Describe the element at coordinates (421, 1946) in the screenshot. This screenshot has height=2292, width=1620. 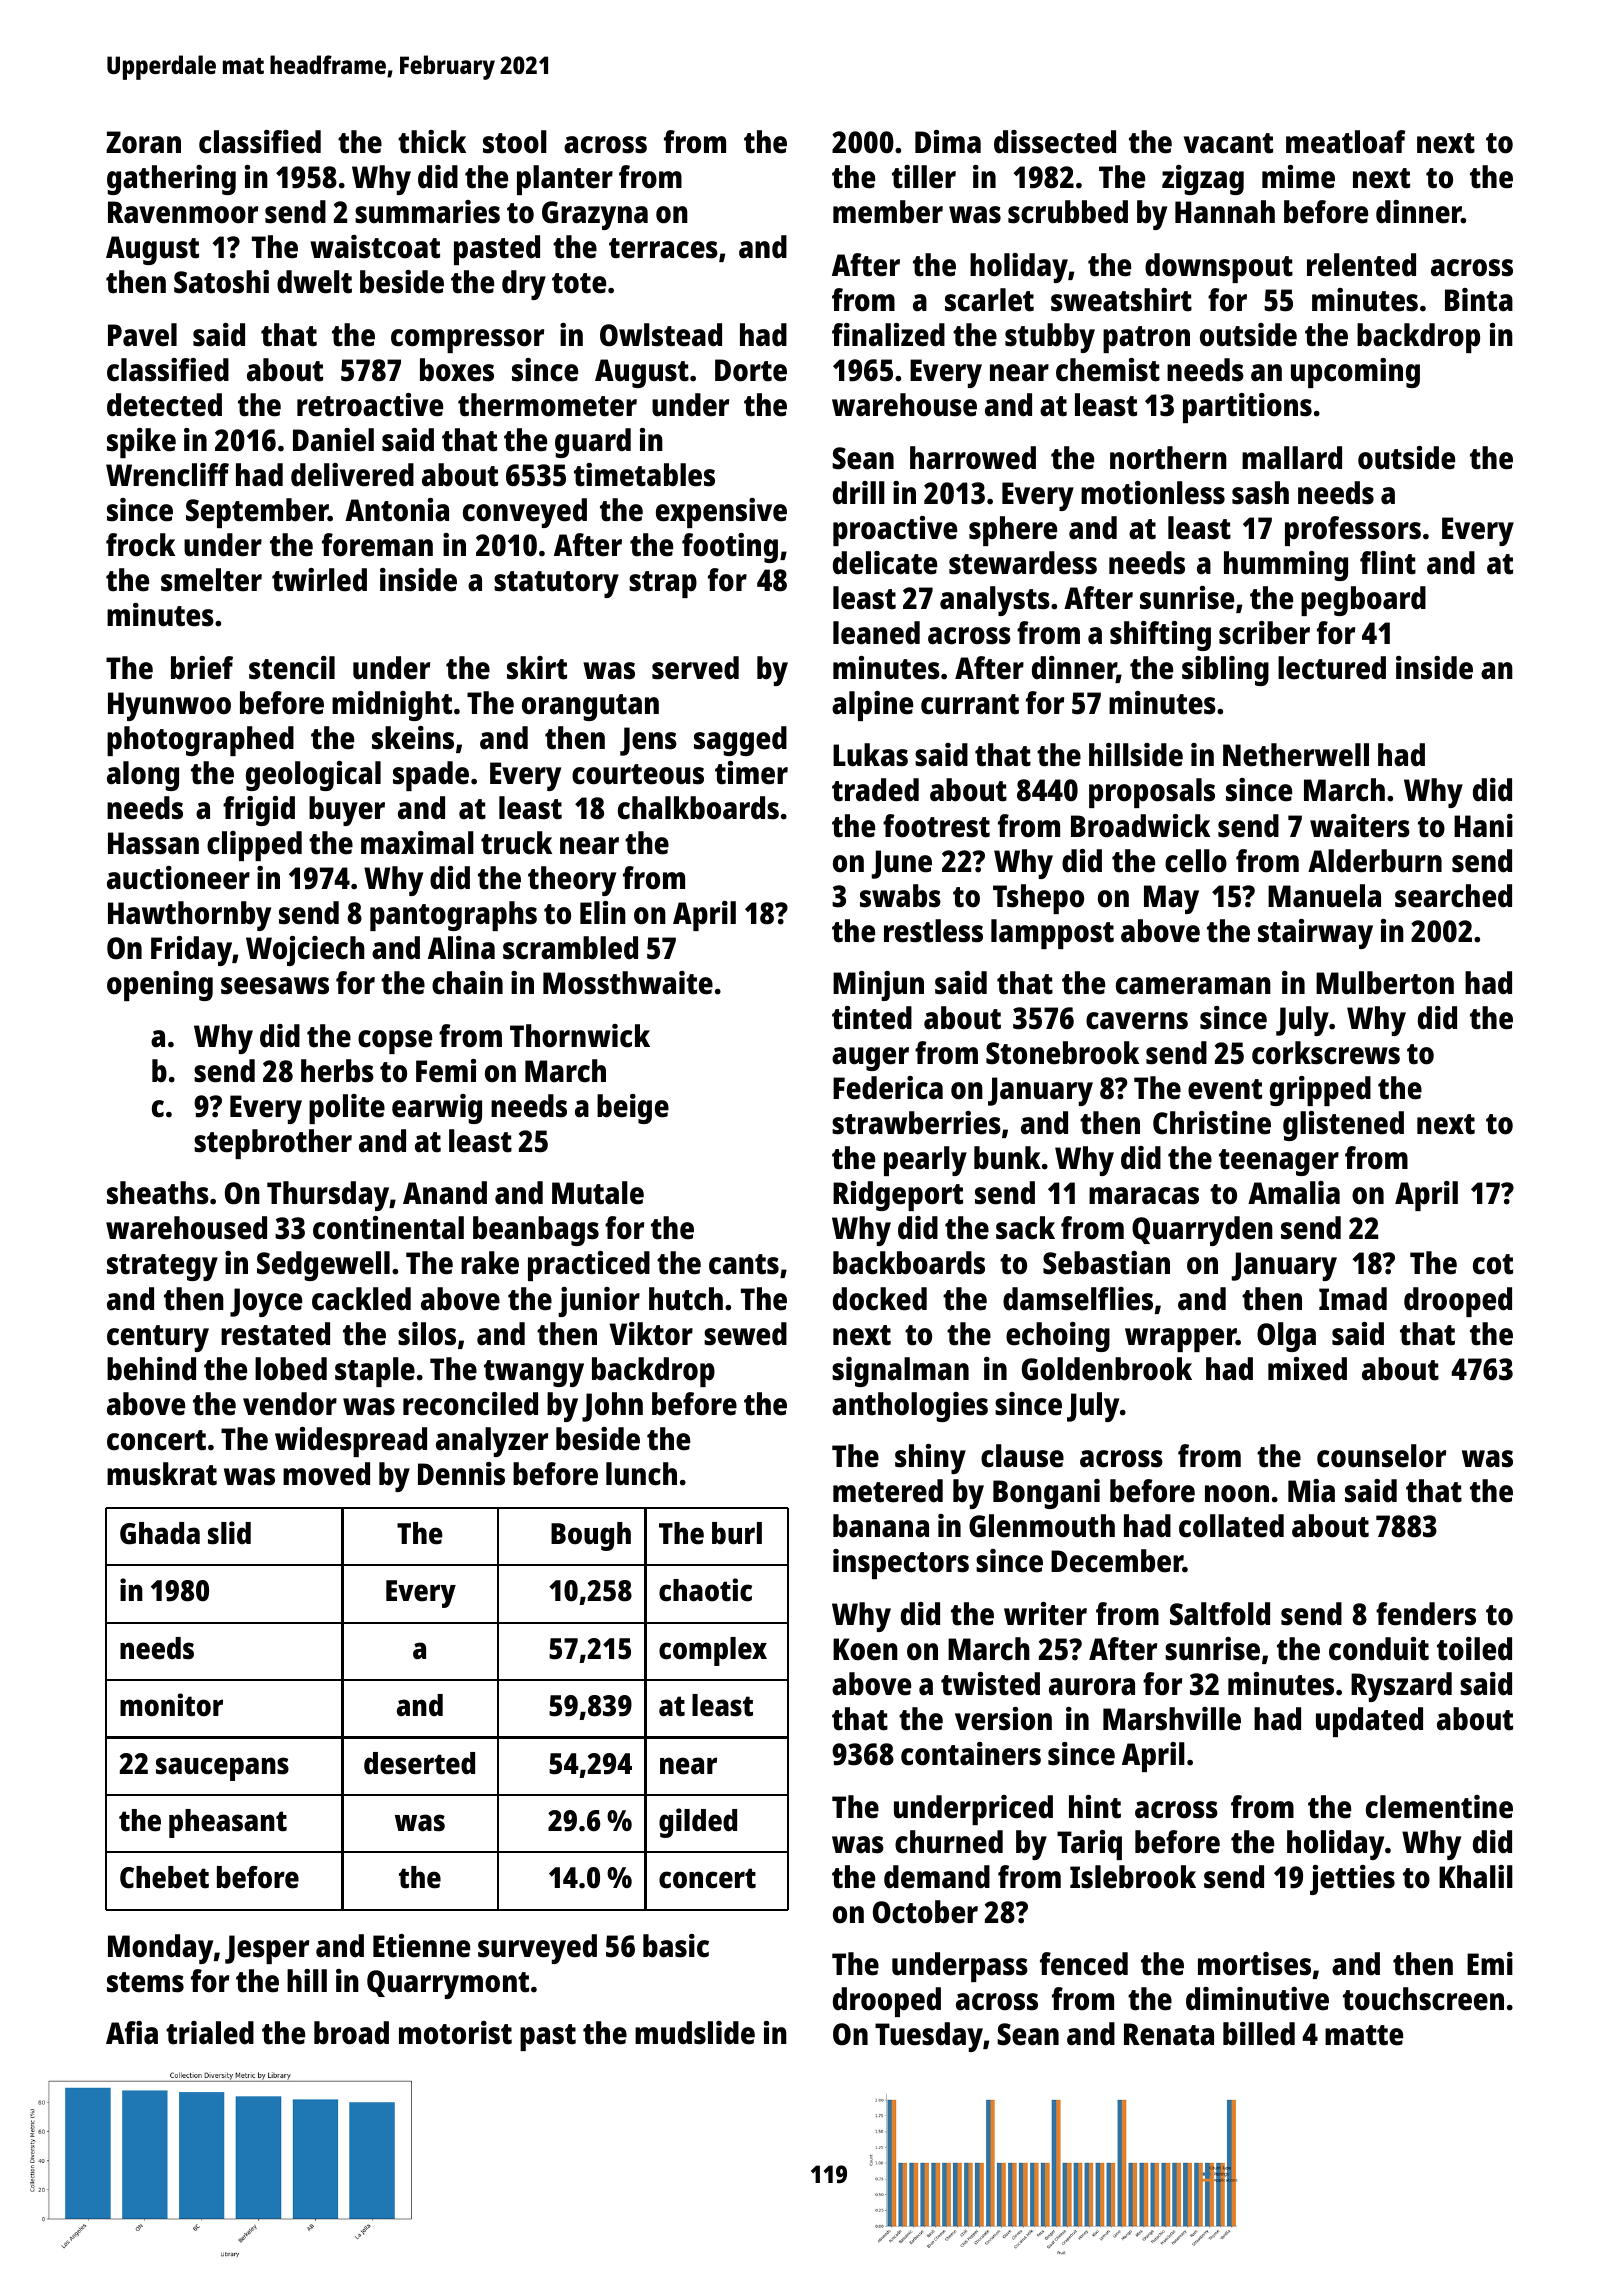
I see `Etienne` at that location.
